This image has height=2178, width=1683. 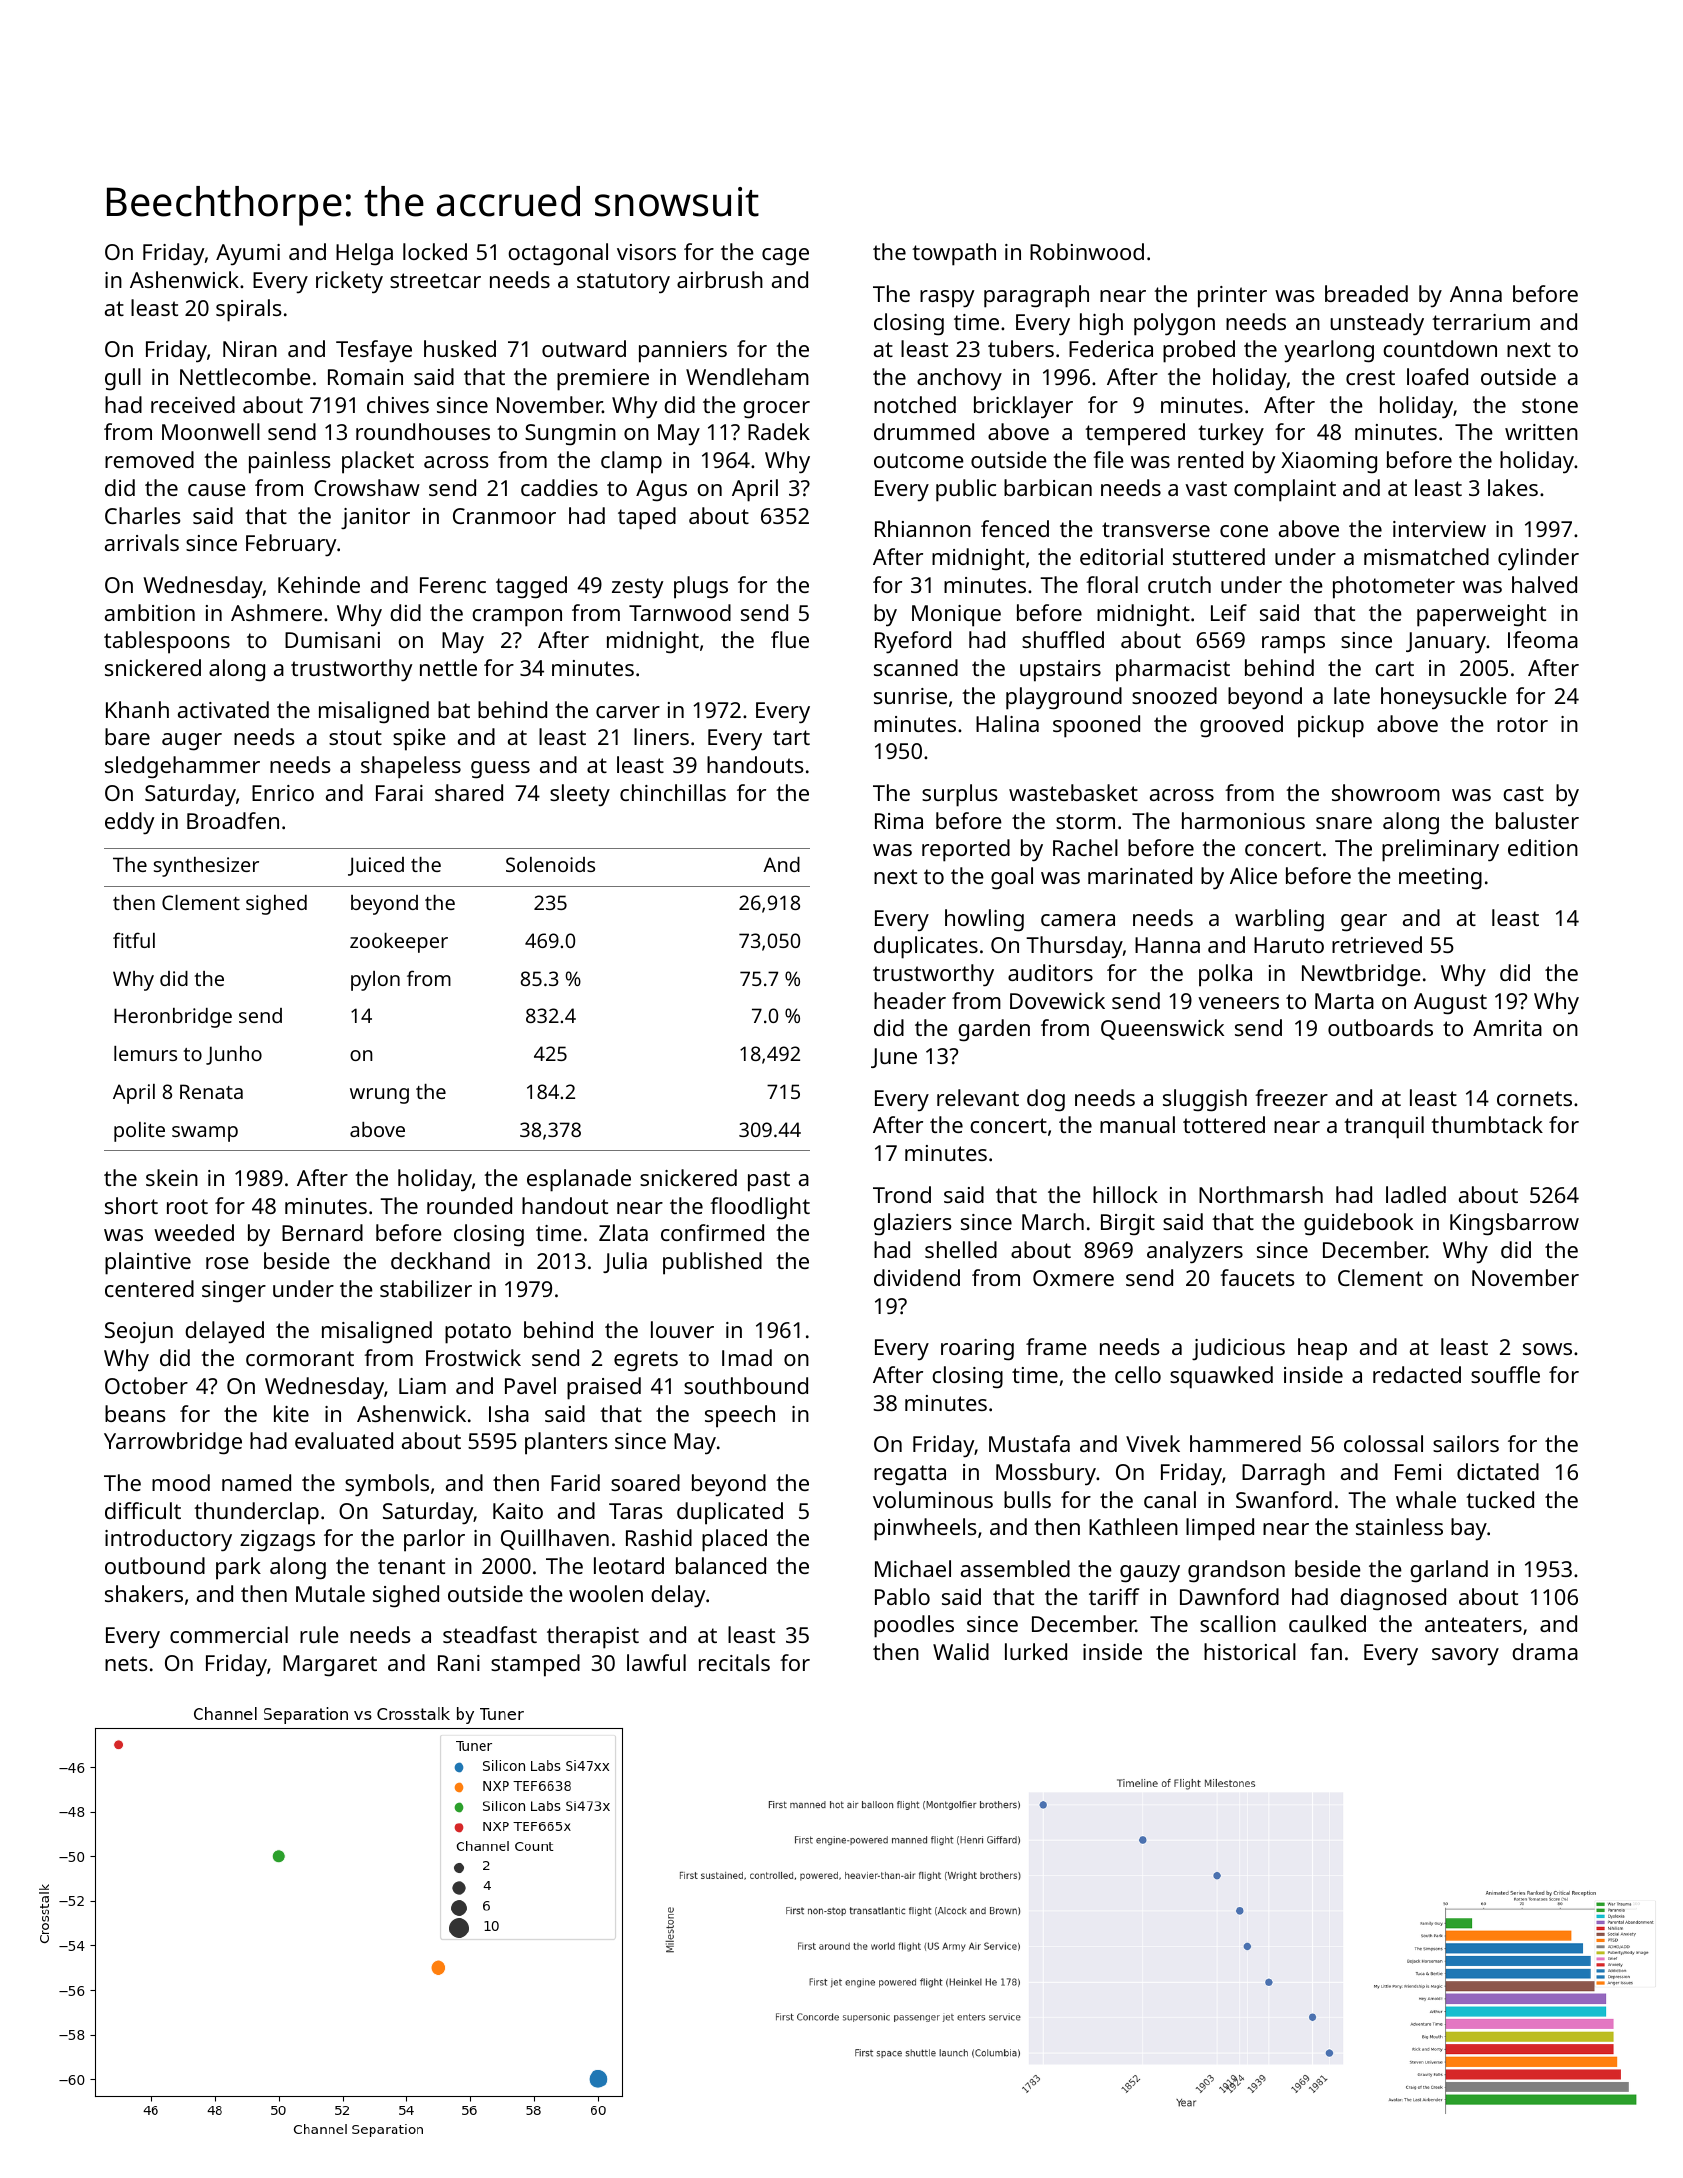 What do you see at coordinates (1383, 1443) in the image?
I see `colossal` at bounding box center [1383, 1443].
